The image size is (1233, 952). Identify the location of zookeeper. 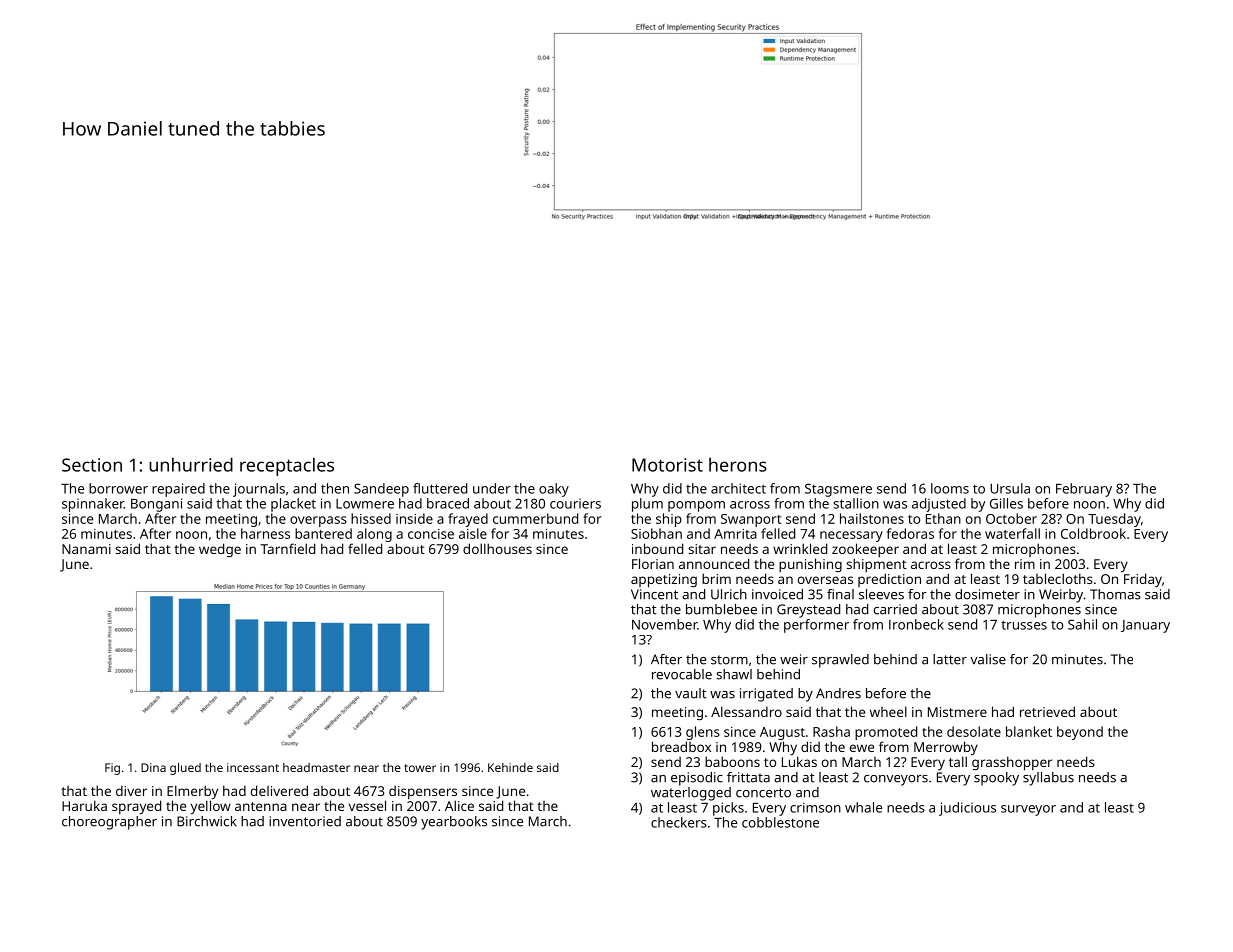
(865, 550).
